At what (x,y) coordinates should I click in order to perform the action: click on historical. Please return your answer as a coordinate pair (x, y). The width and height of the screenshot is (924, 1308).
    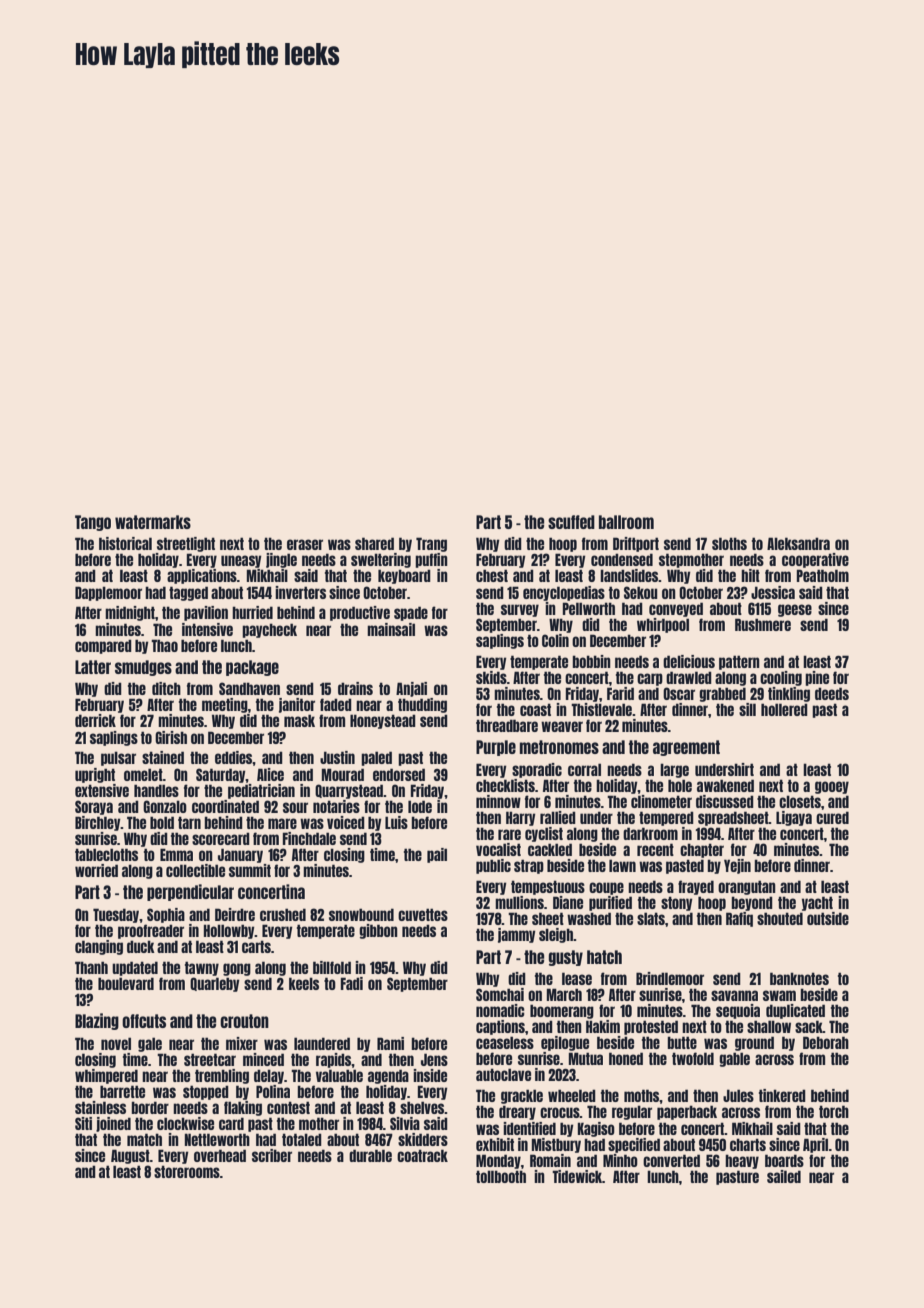
    Looking at the image, I should click on (125, 543).
